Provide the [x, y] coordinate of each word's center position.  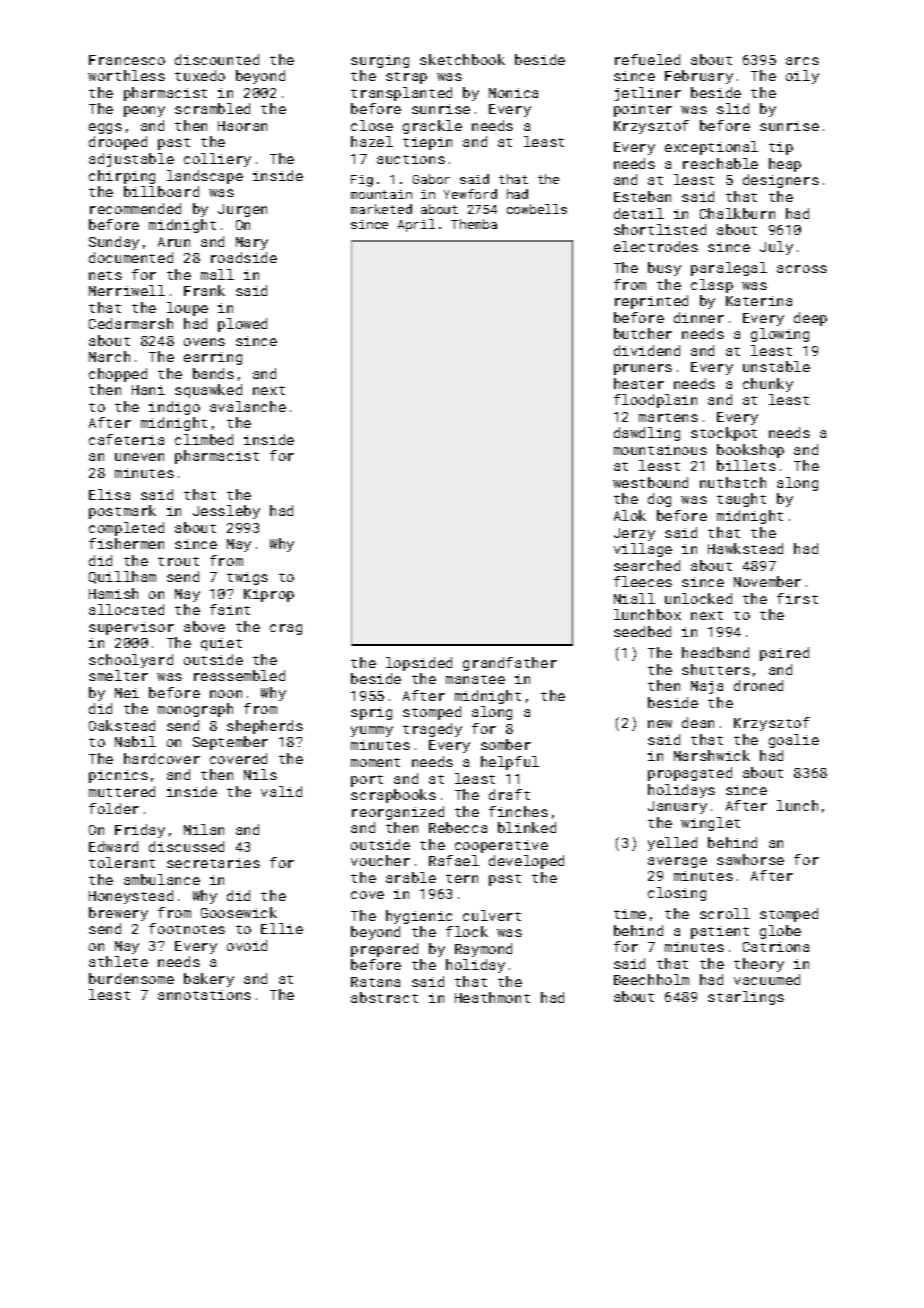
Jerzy [634, 534]
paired [784, 654]
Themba [474, 224]
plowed [242, 325]
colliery [217, 160]
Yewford [470, 194]
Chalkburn [737, 213]
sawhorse [750, 859]
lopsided [419, 664]
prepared [384, 950]
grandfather [510, 664]
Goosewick [239, 912]
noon [226, 694]
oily [802, 77]
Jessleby [226, 512]
